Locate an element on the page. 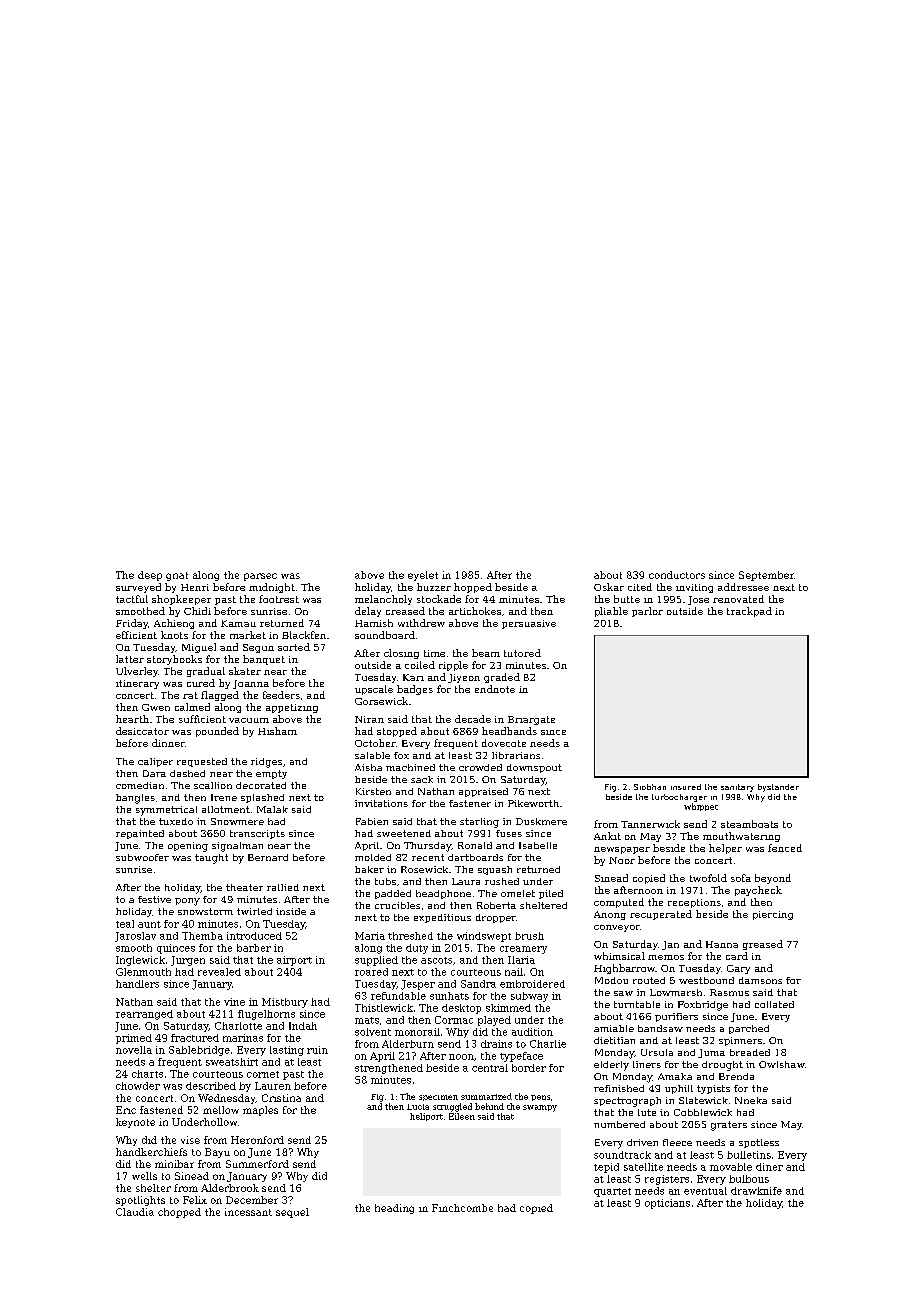 Image resolution: width=924 pixels, height=1308 pixels. opticians is located at coordinates (667, 1204).
